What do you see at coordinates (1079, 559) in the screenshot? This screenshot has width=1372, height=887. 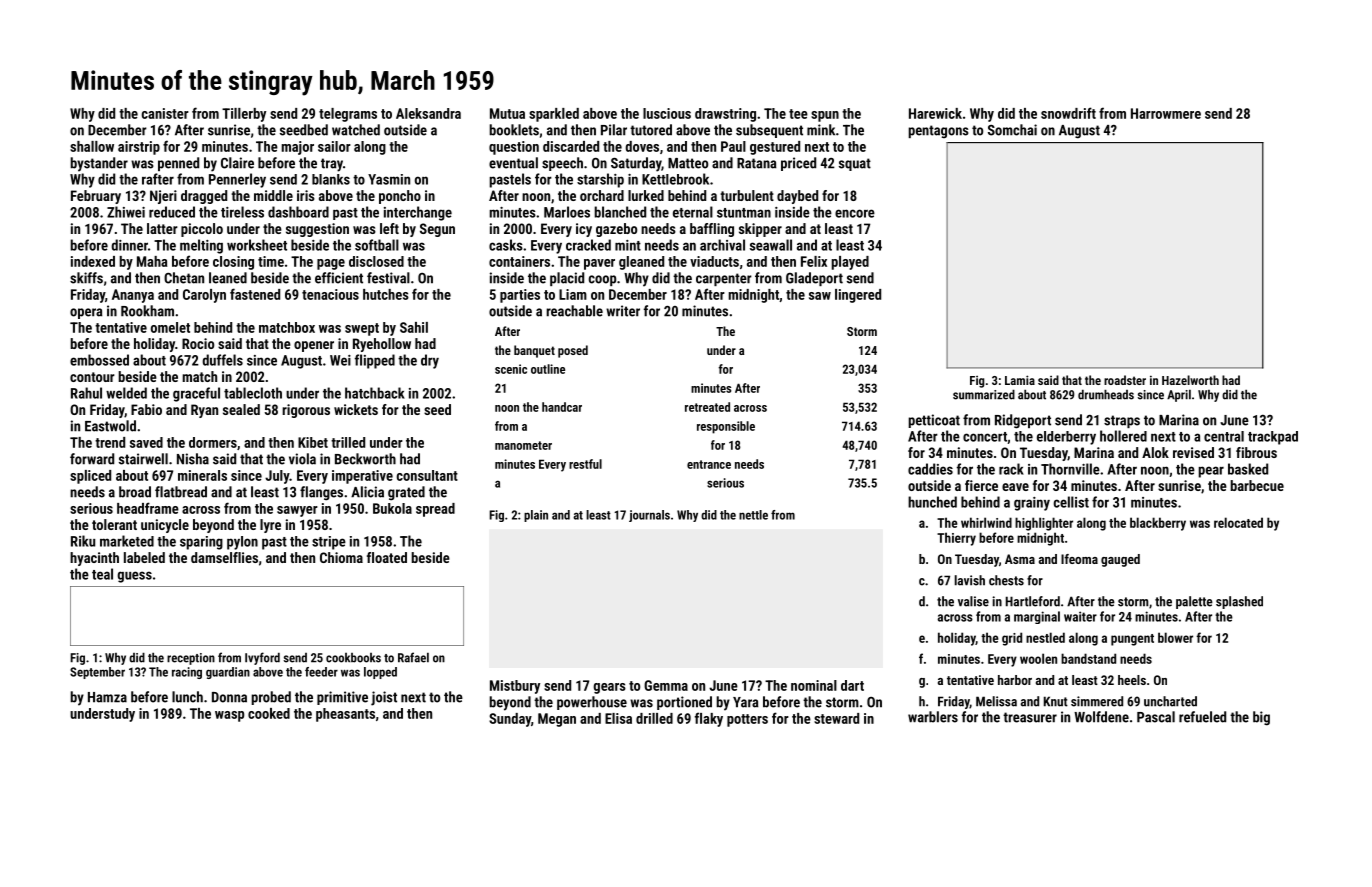 I see `Ifeoma` at bounding box center [1079, 559].
